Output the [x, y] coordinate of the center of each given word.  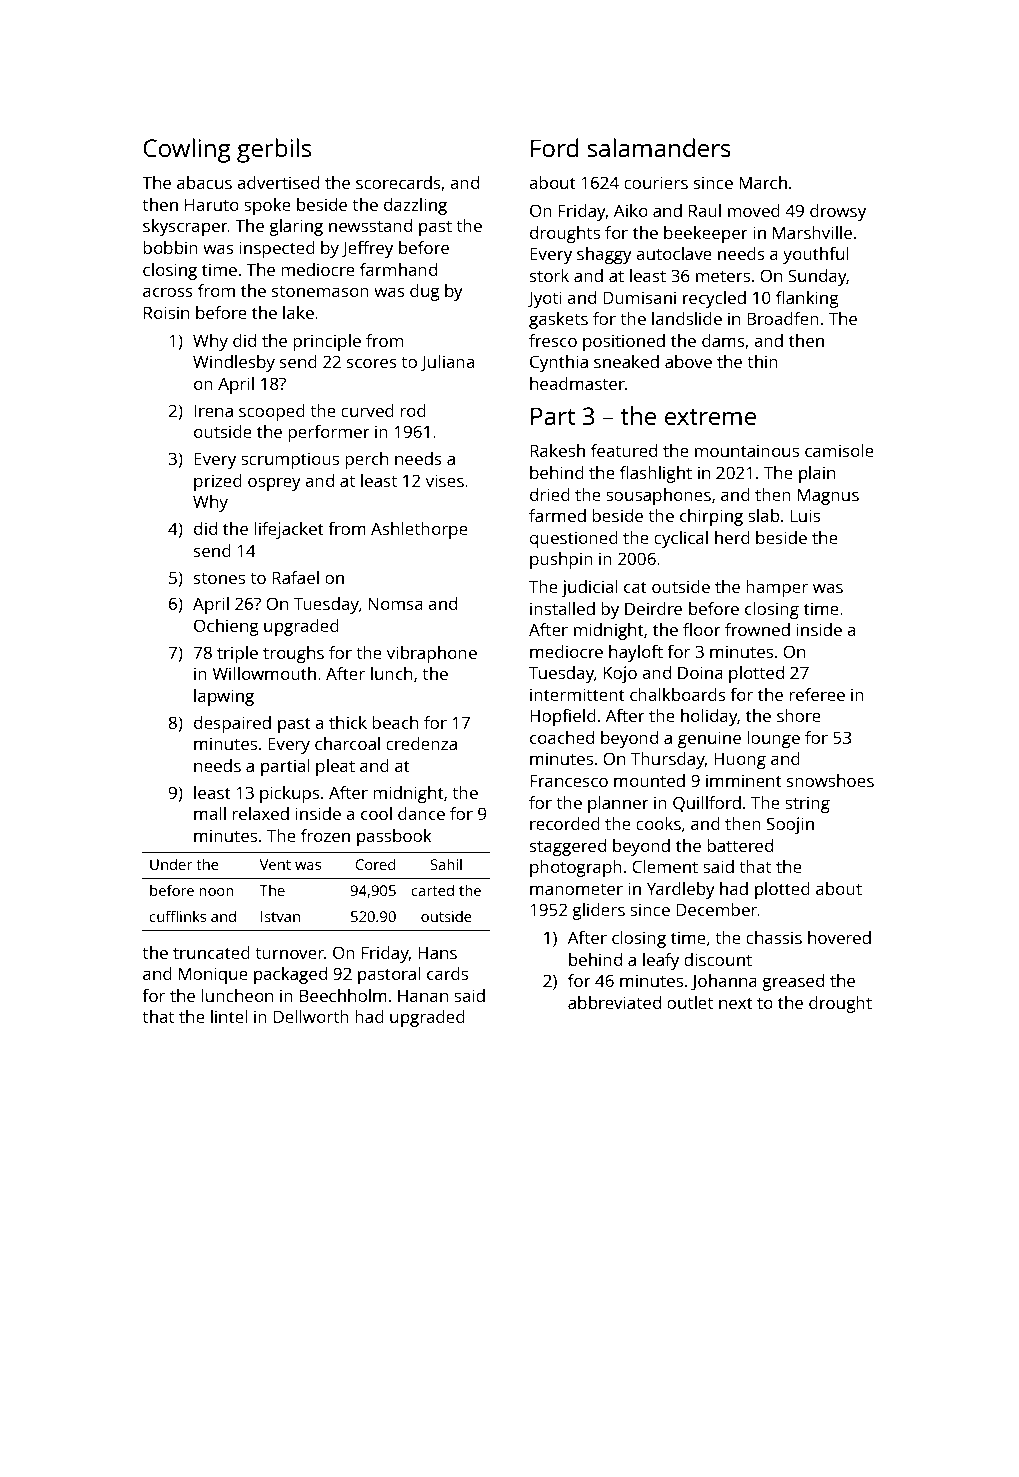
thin [762, 361]
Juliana [447, 363]
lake [298, 312]
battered [740, 845]
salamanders [659, 147]
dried [550, 494]
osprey [274, 484]
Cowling [187, 150]
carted [432, 890]
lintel [229, 1016]
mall [210, 813]
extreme [710, 417]
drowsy [838, 212]
